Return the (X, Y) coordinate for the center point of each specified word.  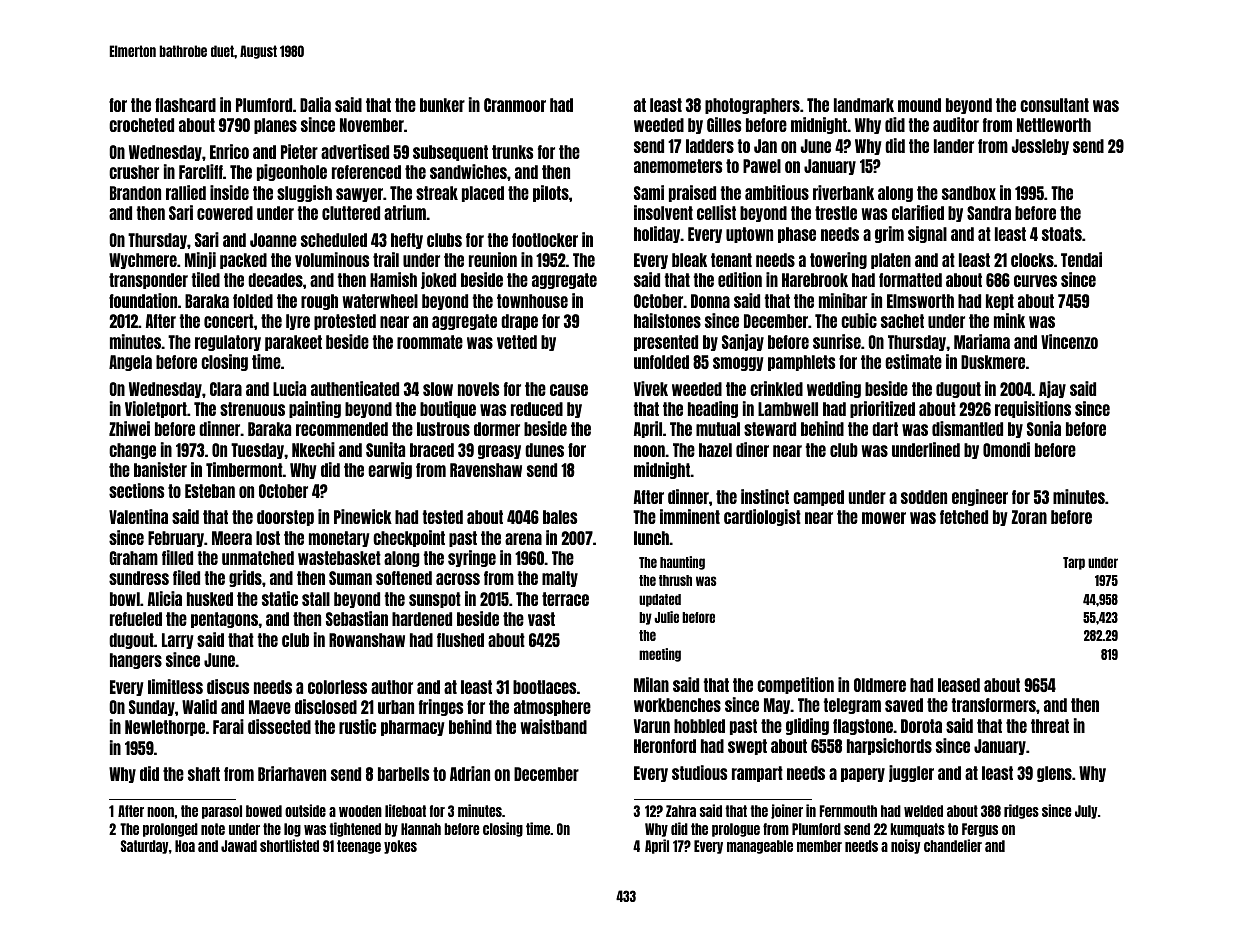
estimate (913, 361)
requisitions (1033, 409)
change (132, 451)
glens (1054, 774)
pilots (551, 193)
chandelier (953, 845)
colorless (337, 687)
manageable (760, 847)
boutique (448, 409)
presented (666, 343)
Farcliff (201, 171)
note (213, 829)
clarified (918, 212)
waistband (554, 726)
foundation (143, 300)
